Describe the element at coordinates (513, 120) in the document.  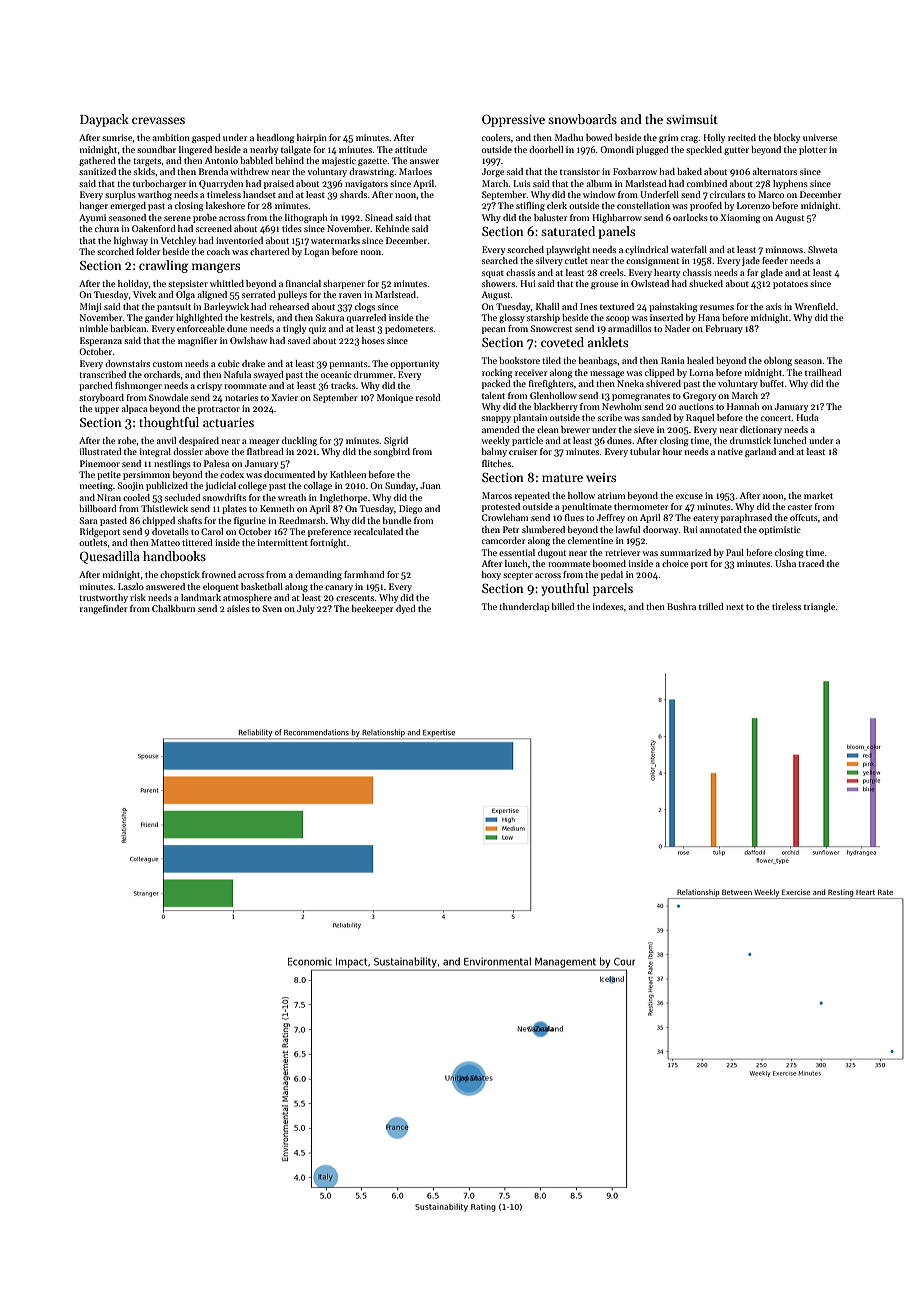
I see `Oppressive` at that location.
